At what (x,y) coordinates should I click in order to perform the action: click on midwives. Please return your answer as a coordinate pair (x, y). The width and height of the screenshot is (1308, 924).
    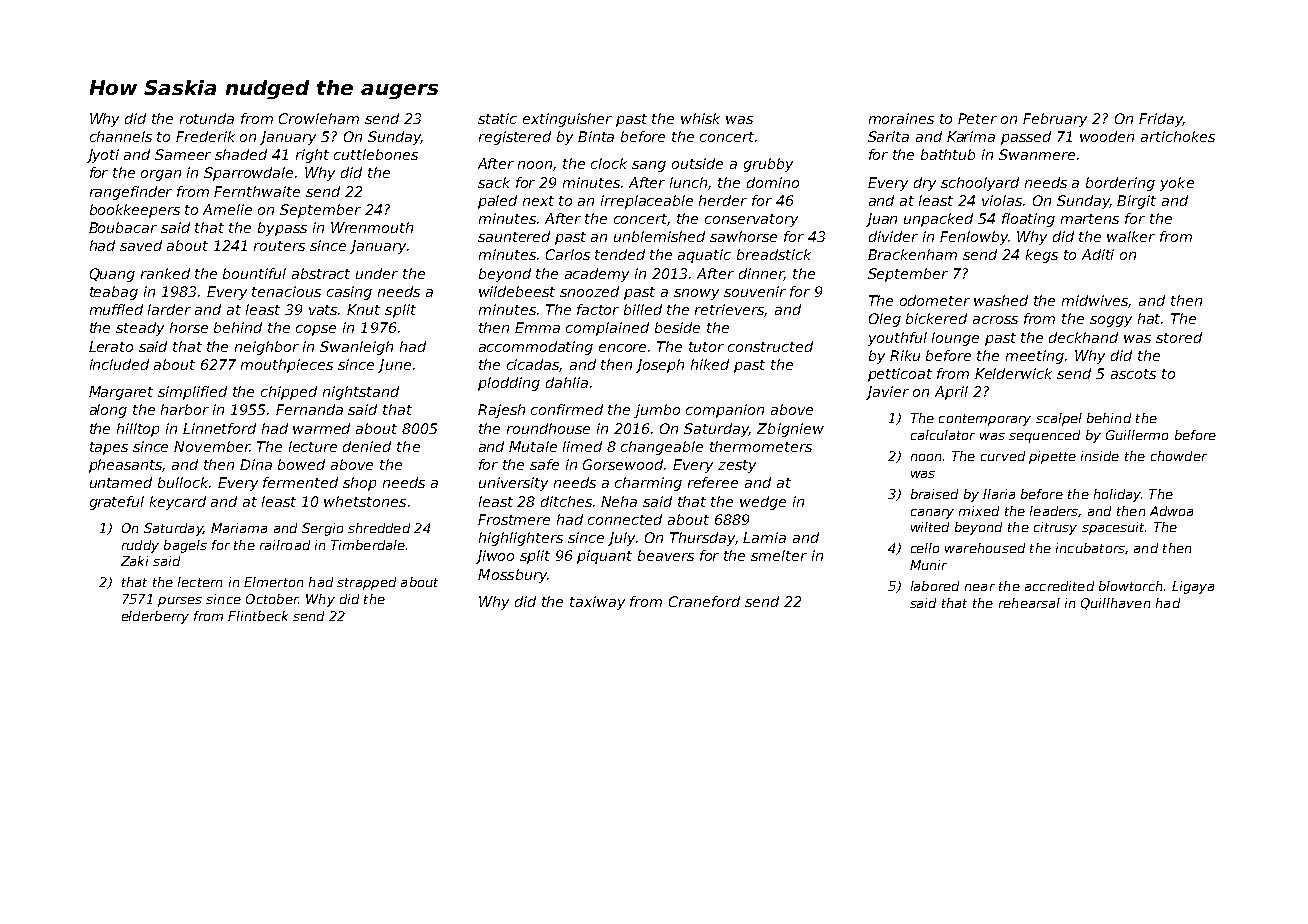
    Looking at the image, I should click on (1095, 301).
